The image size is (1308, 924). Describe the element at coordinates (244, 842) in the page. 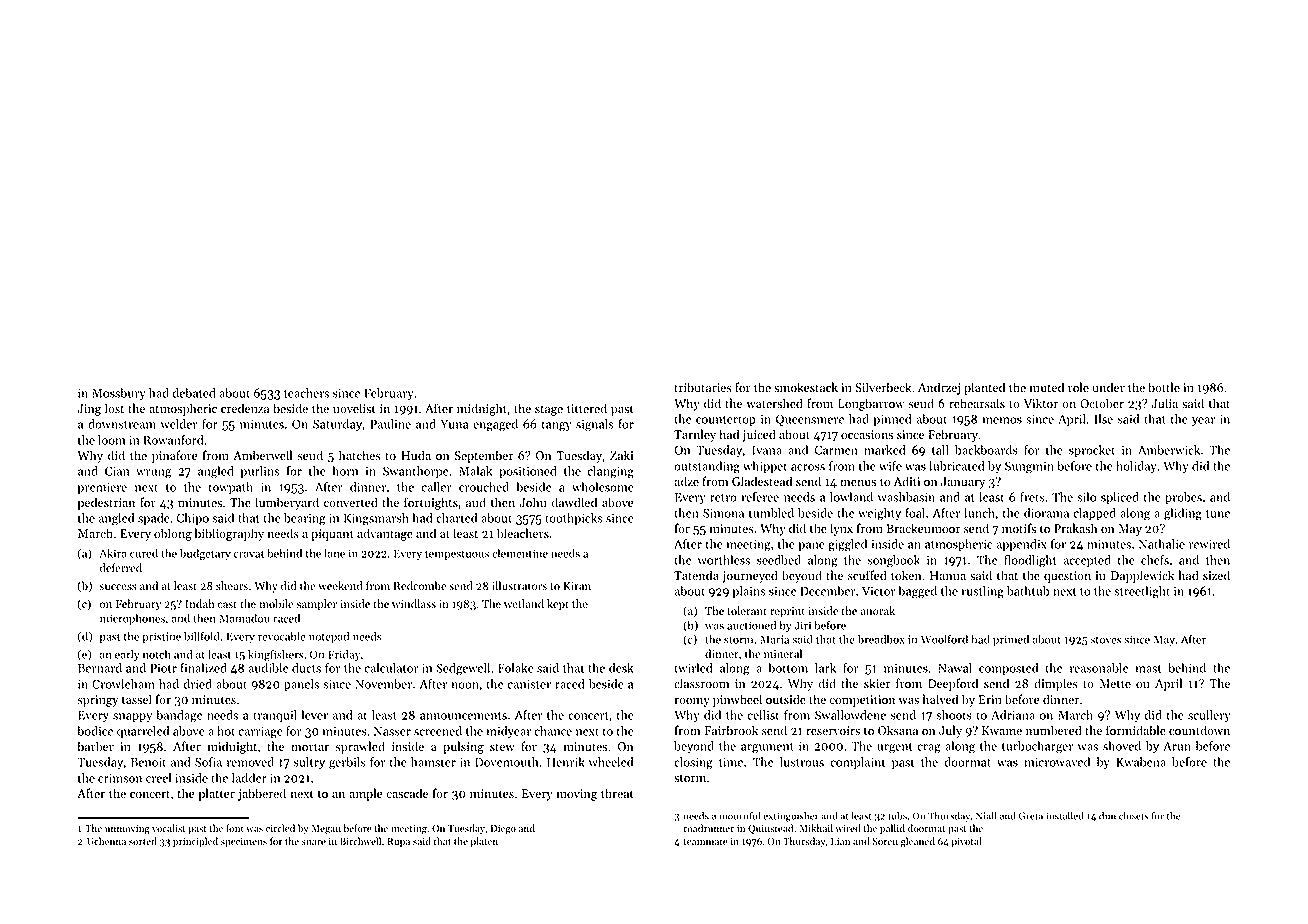

I see `specimens` at that location.
